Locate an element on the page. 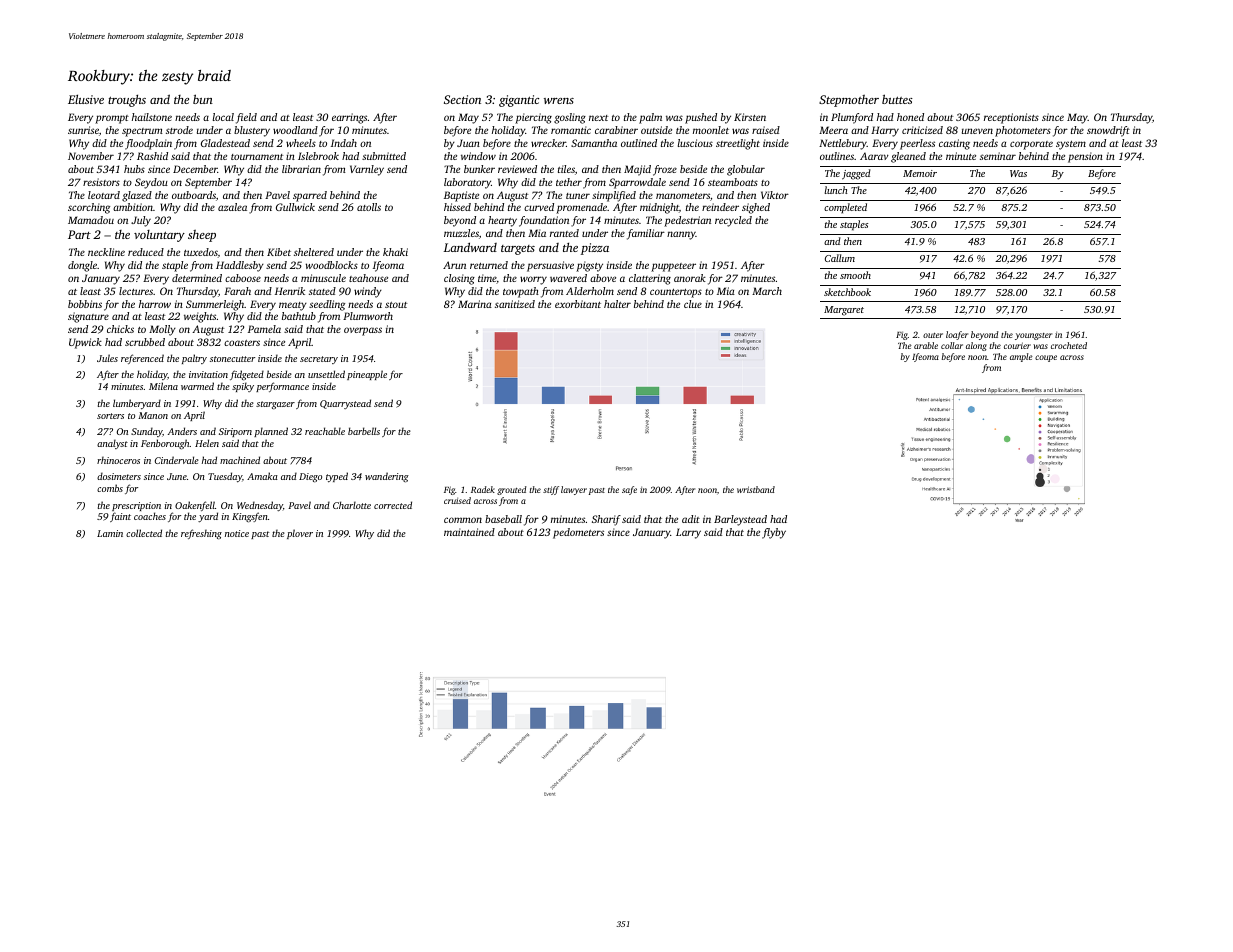  pedometers is located at coordinates (578, 533).
